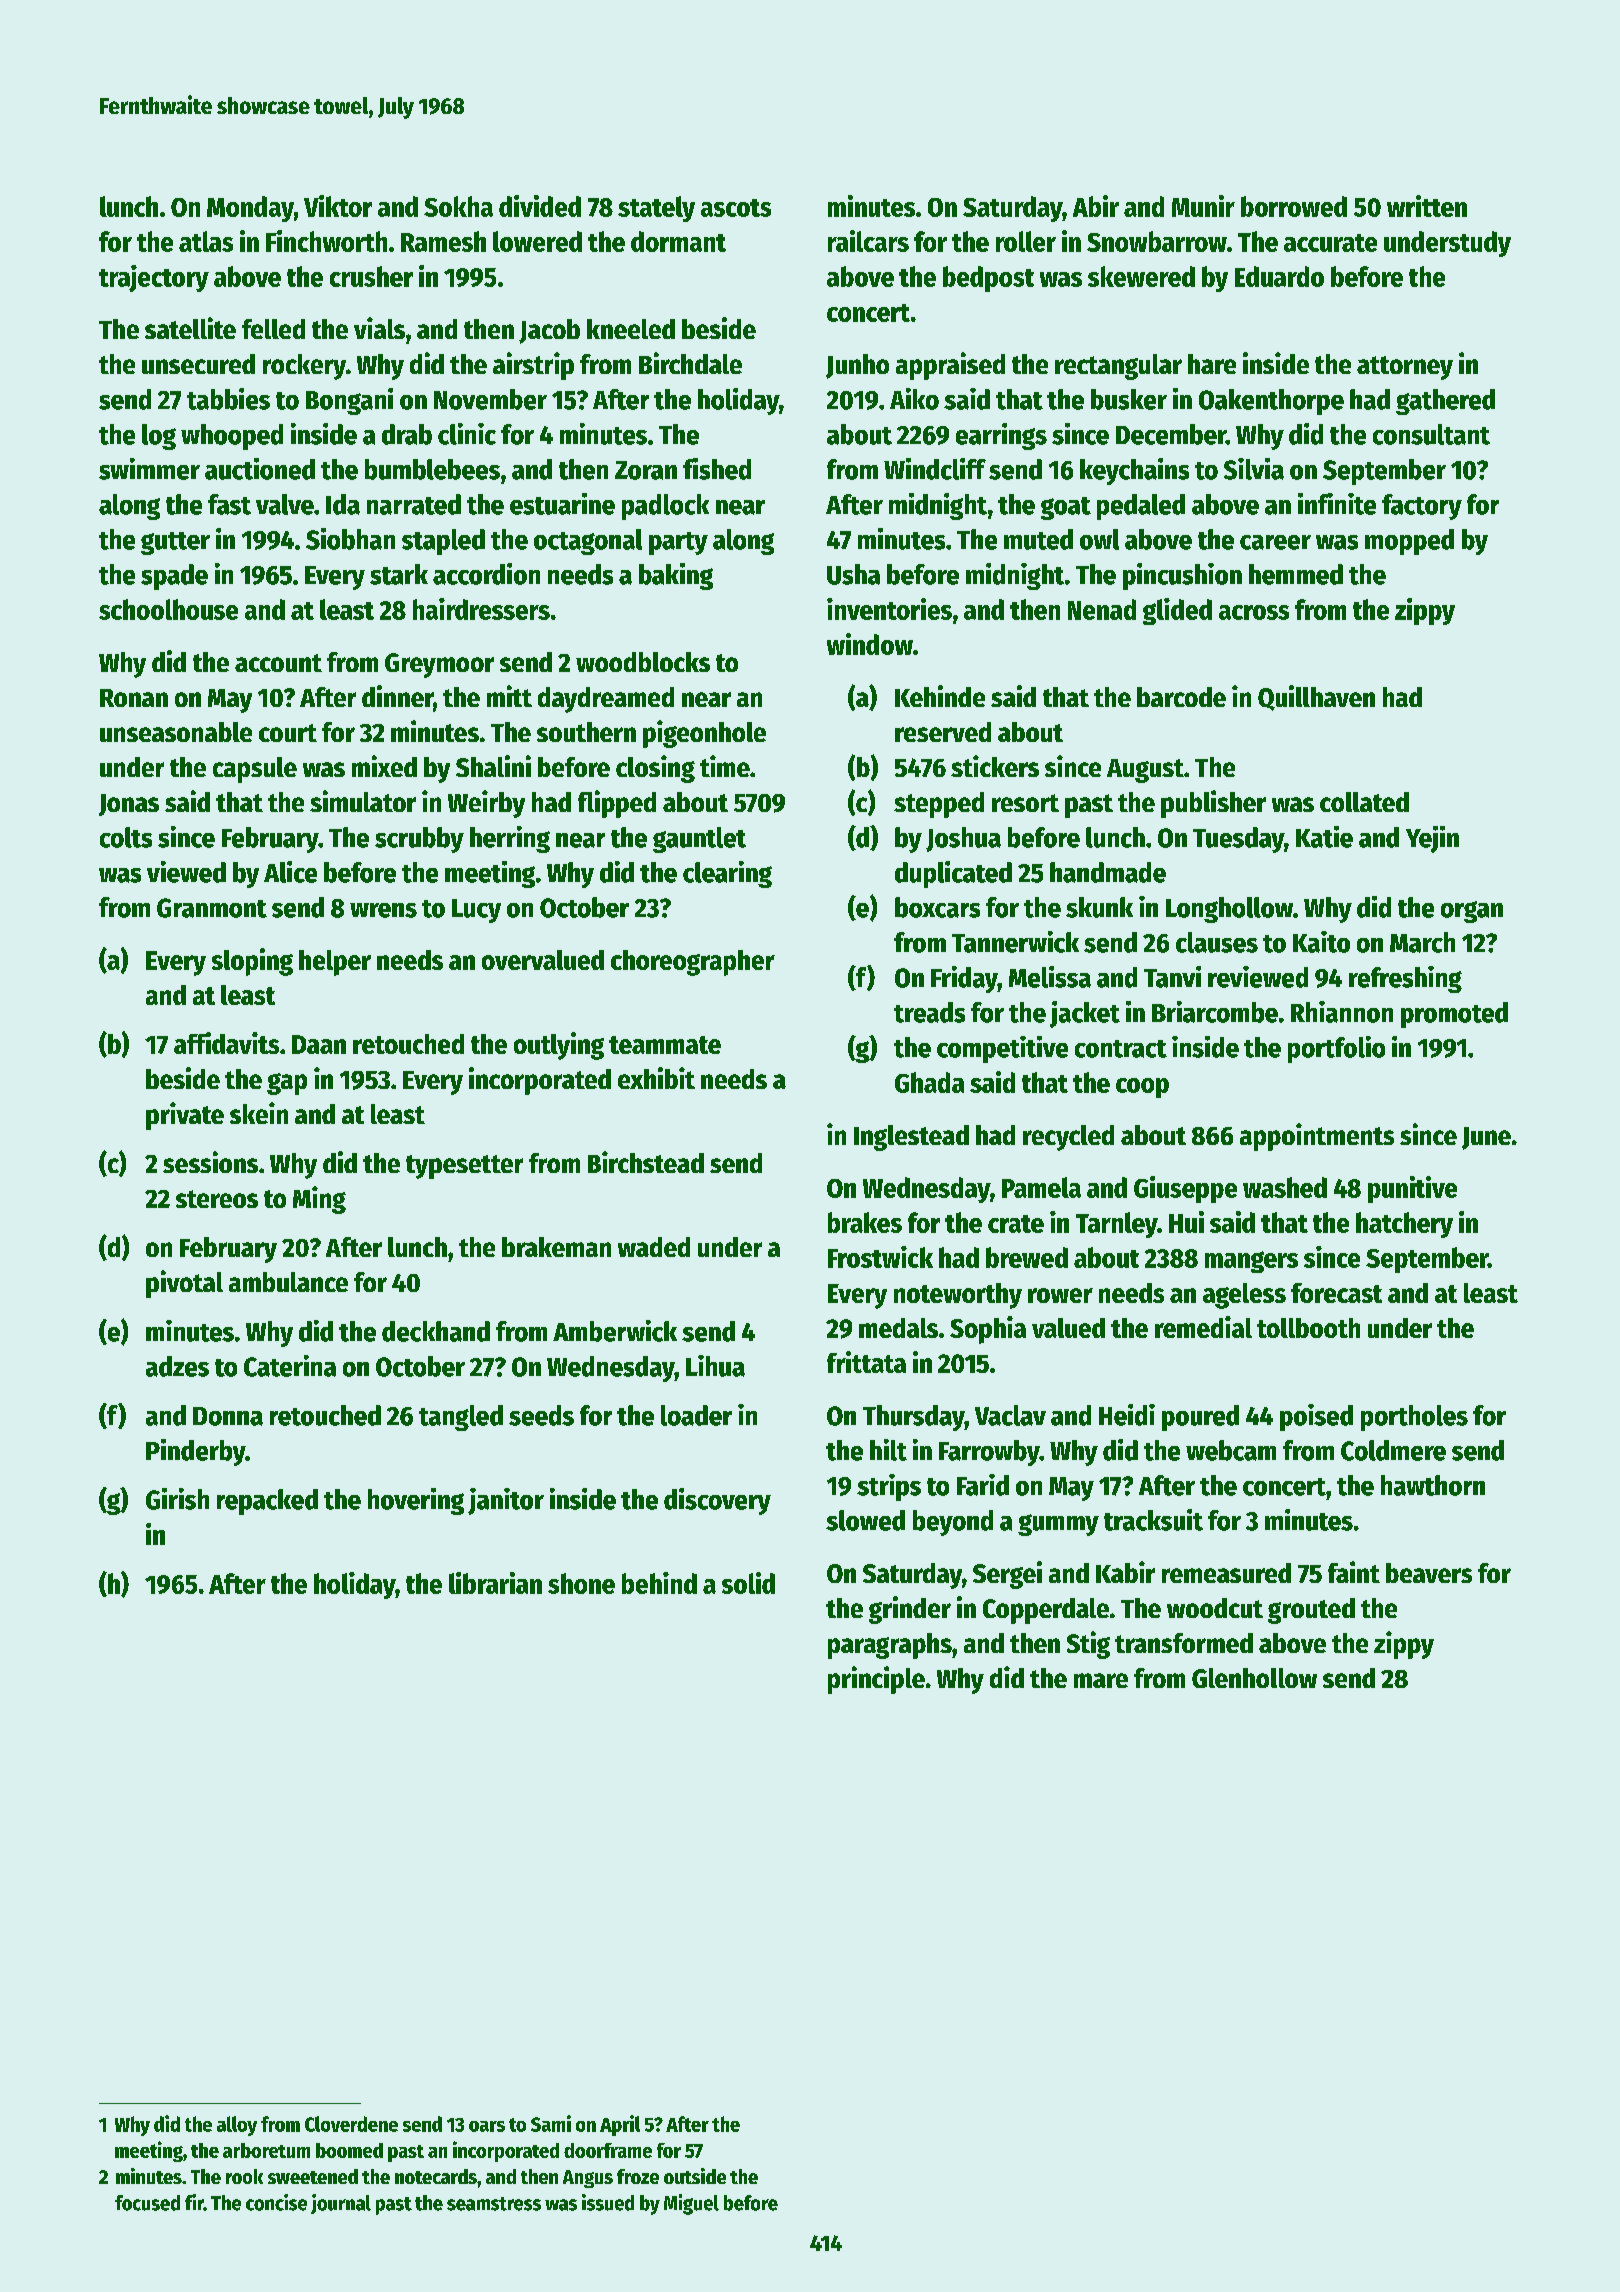 This page has height=2292, width=1620. I want to click on helper, so click(335, 963).
